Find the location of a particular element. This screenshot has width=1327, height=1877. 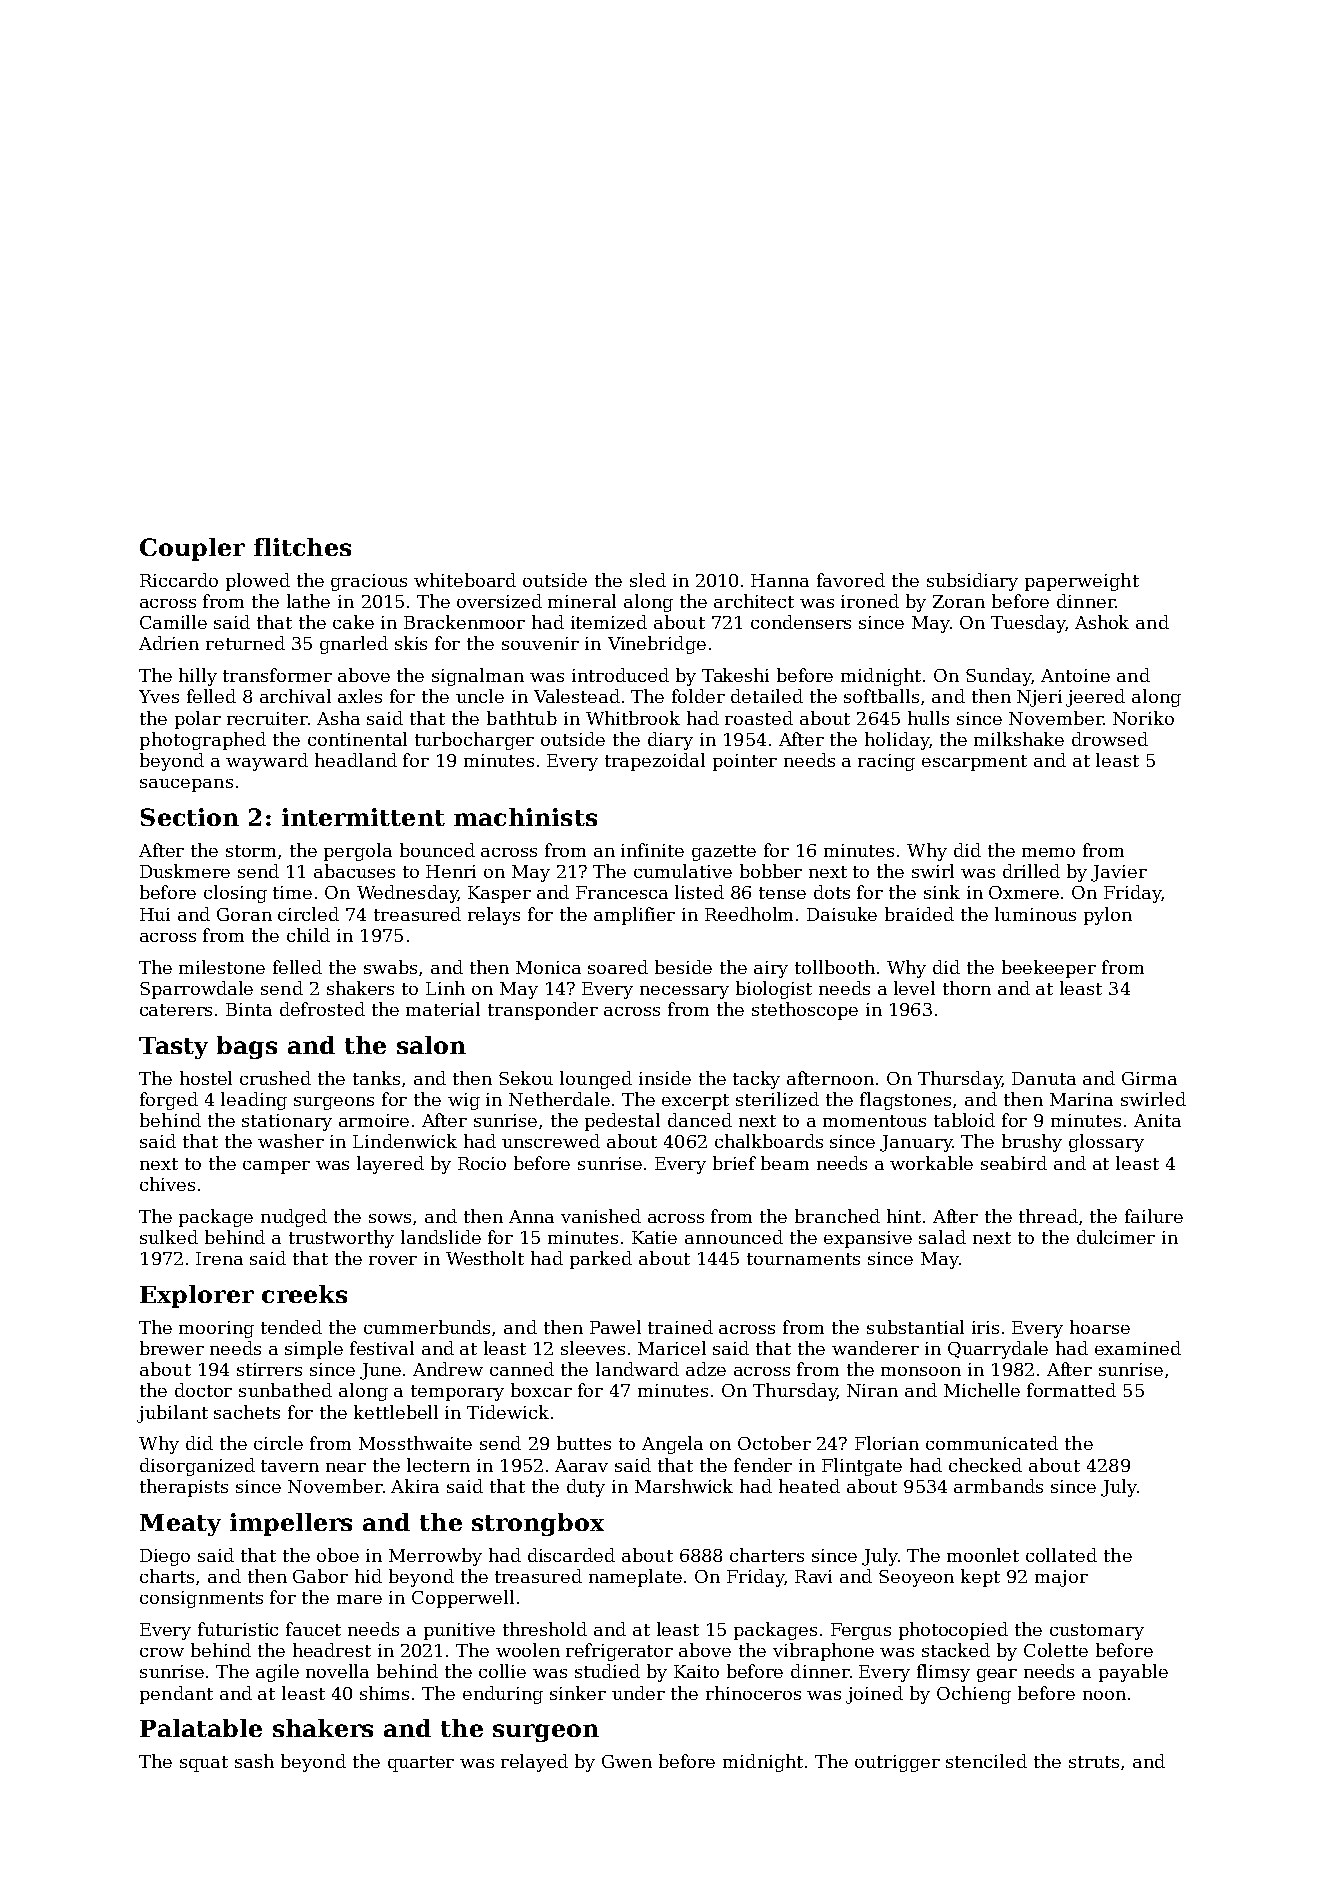

squat is located at coordinates (204, 1764).
